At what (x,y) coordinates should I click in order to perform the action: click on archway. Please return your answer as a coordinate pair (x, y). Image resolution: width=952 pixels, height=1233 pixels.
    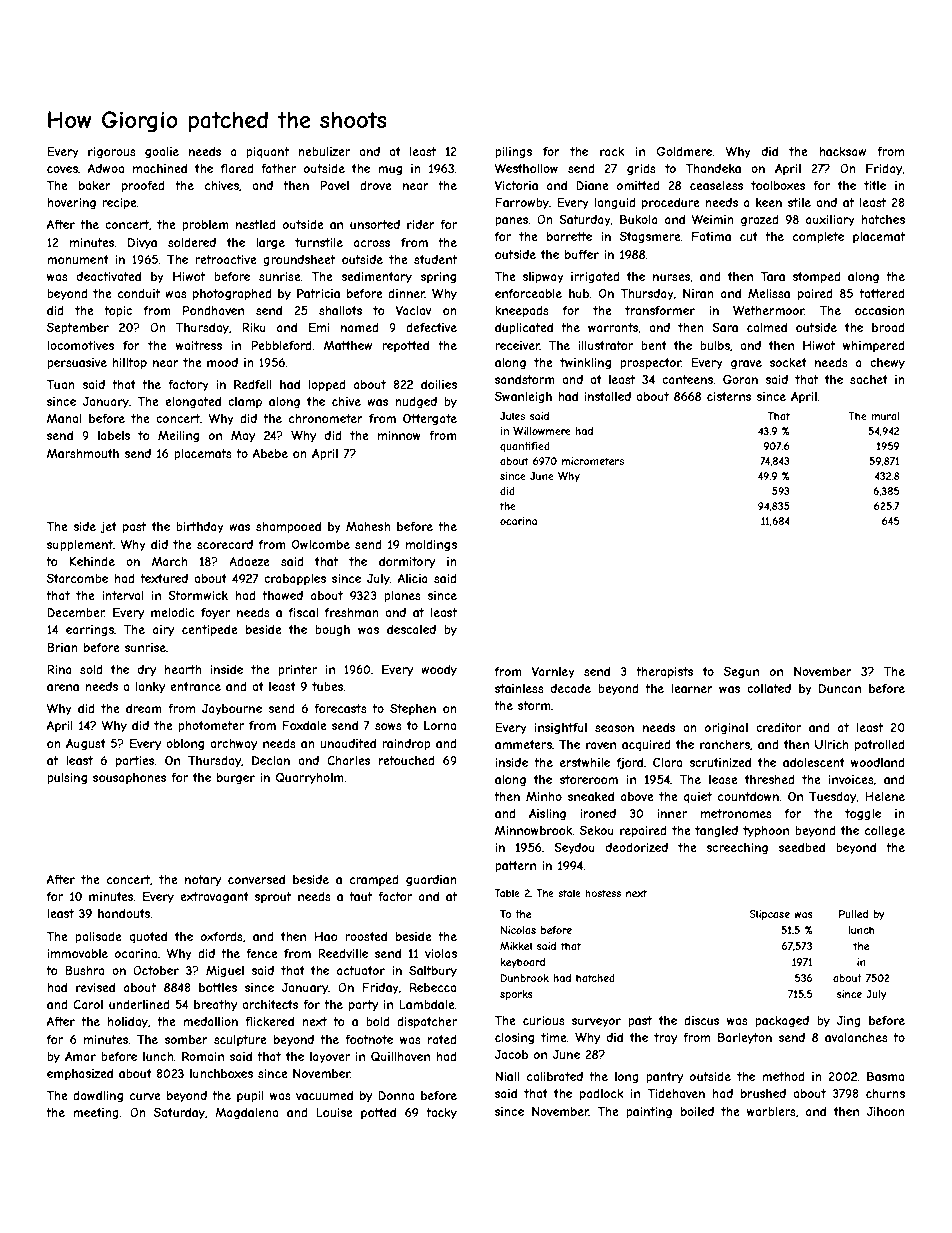
    Looking at the image, I should click on (233, 745).
